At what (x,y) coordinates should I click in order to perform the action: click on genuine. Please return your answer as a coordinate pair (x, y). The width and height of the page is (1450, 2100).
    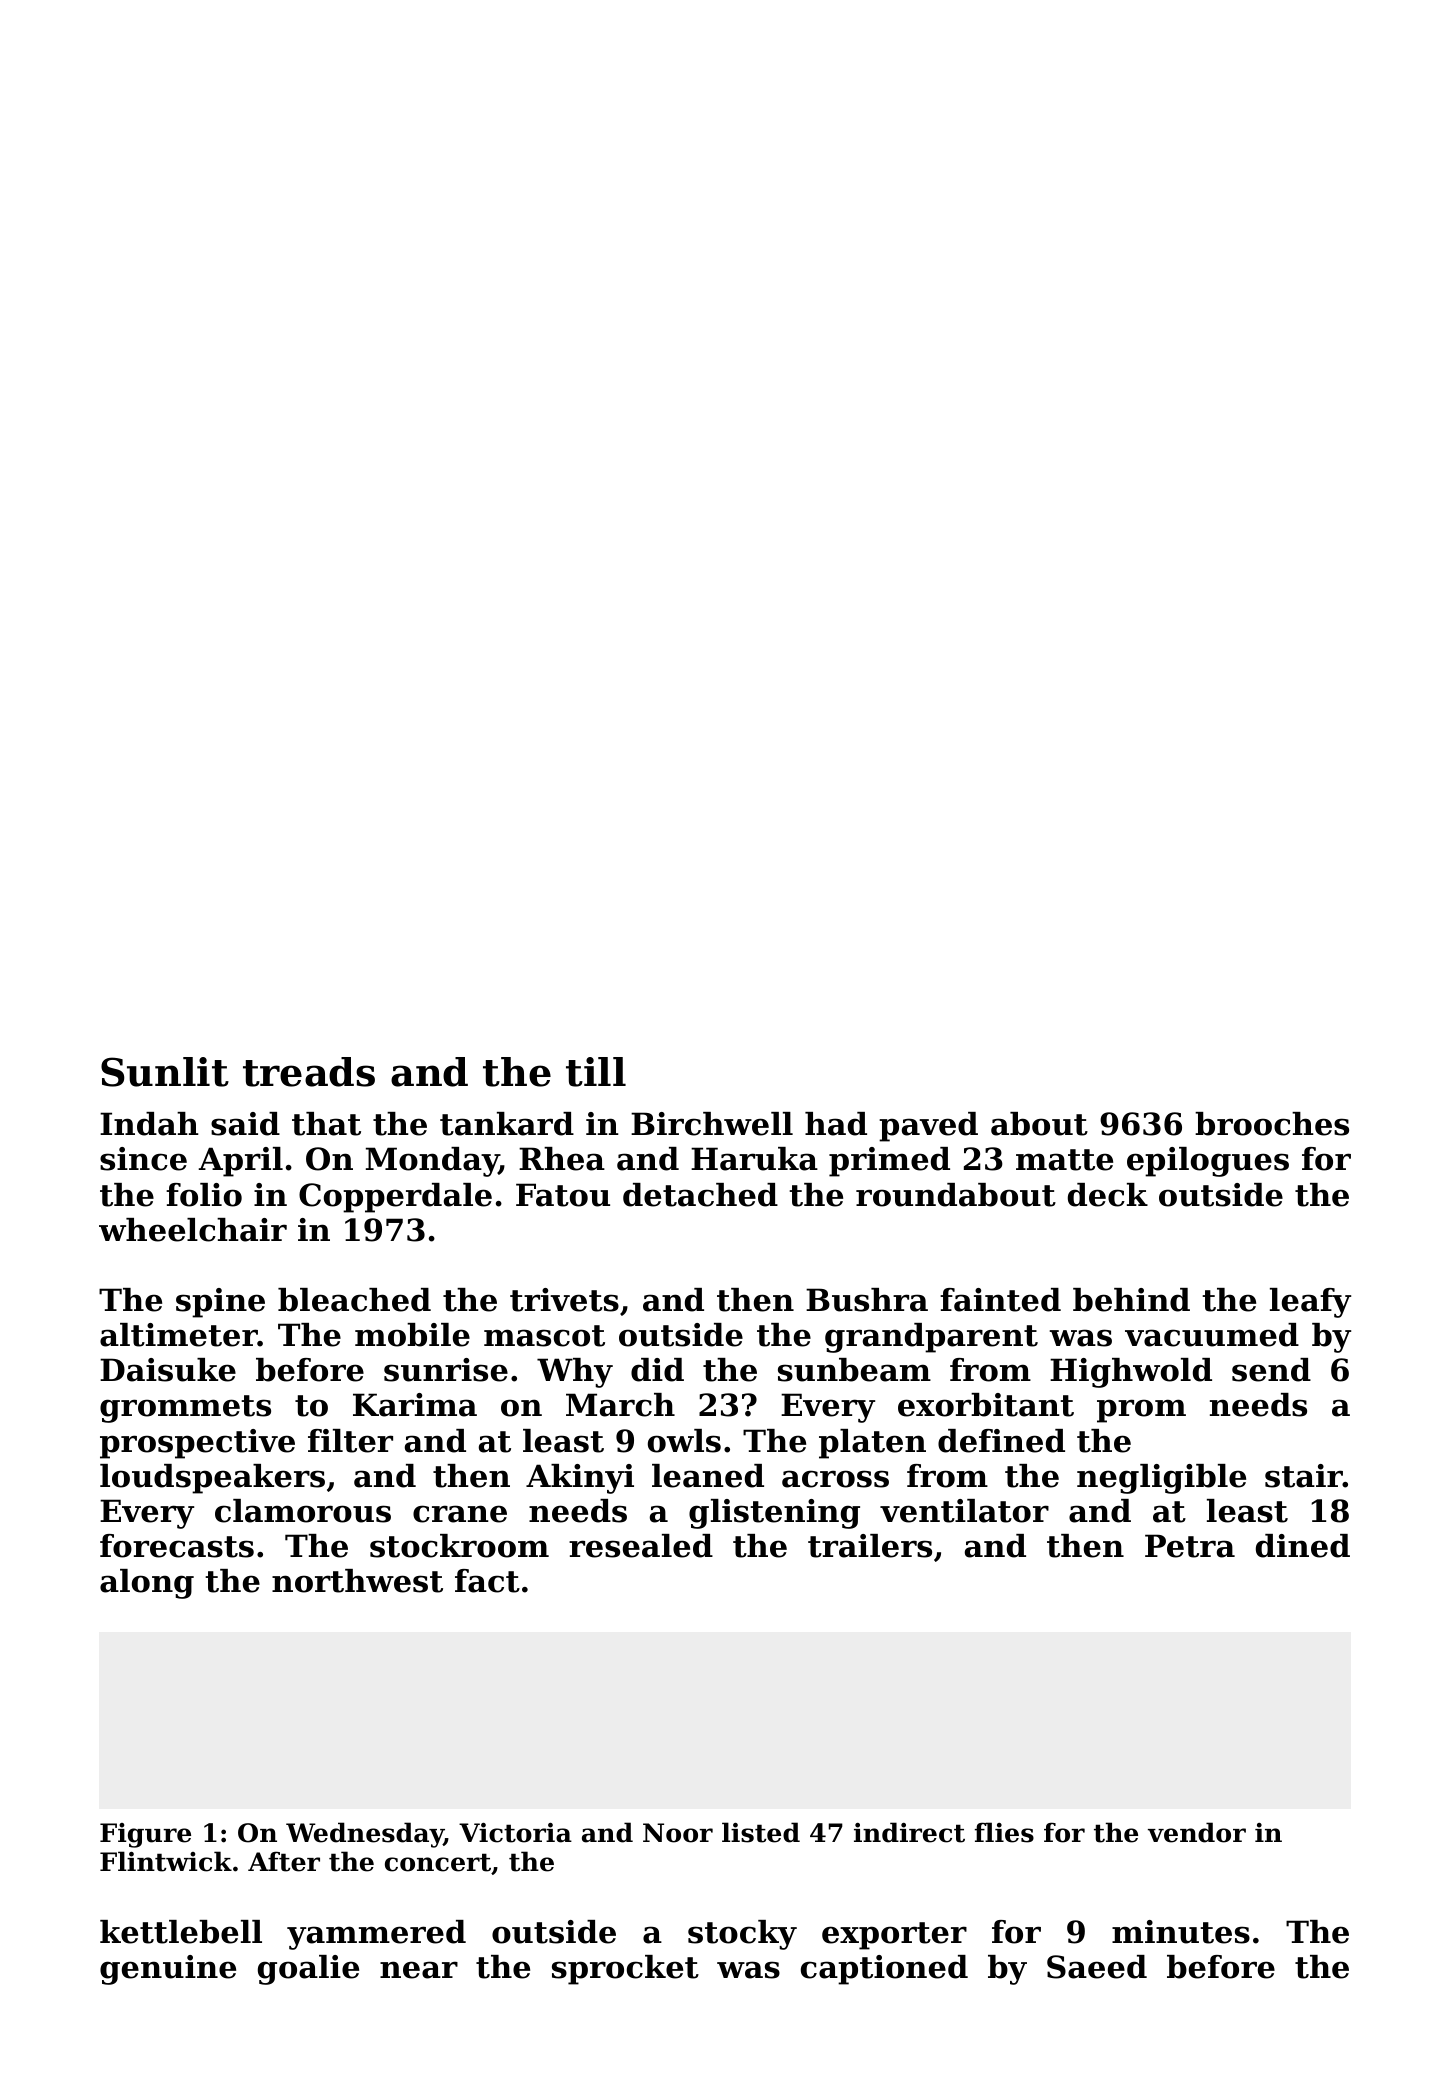
    Looking at the image, I should click on (168, 1970).
